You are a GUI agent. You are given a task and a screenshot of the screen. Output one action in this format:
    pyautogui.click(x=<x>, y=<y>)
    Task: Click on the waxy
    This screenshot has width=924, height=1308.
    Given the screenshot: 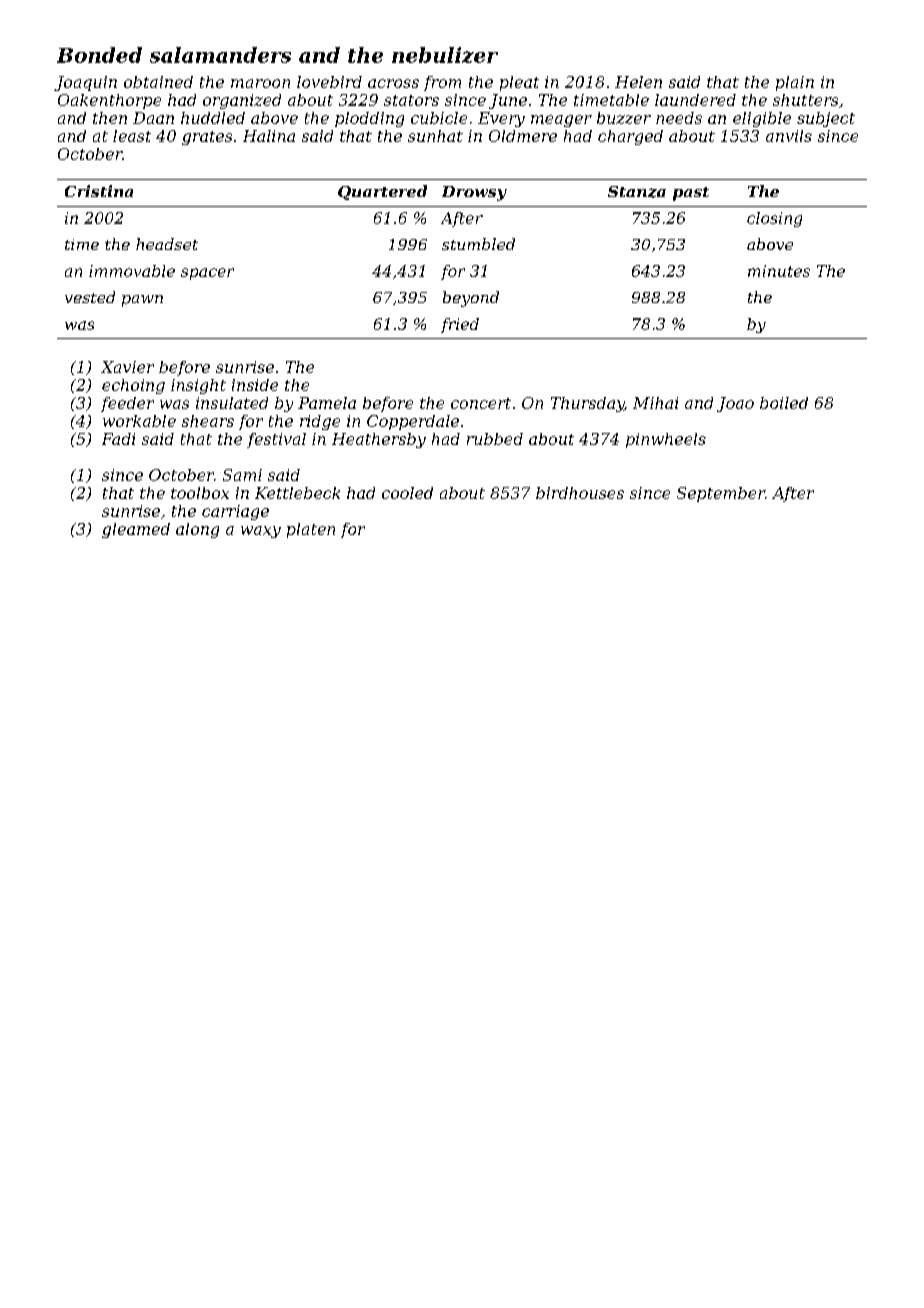 What is the action you would take?
    pyautogui.click(x=261, y=532)
